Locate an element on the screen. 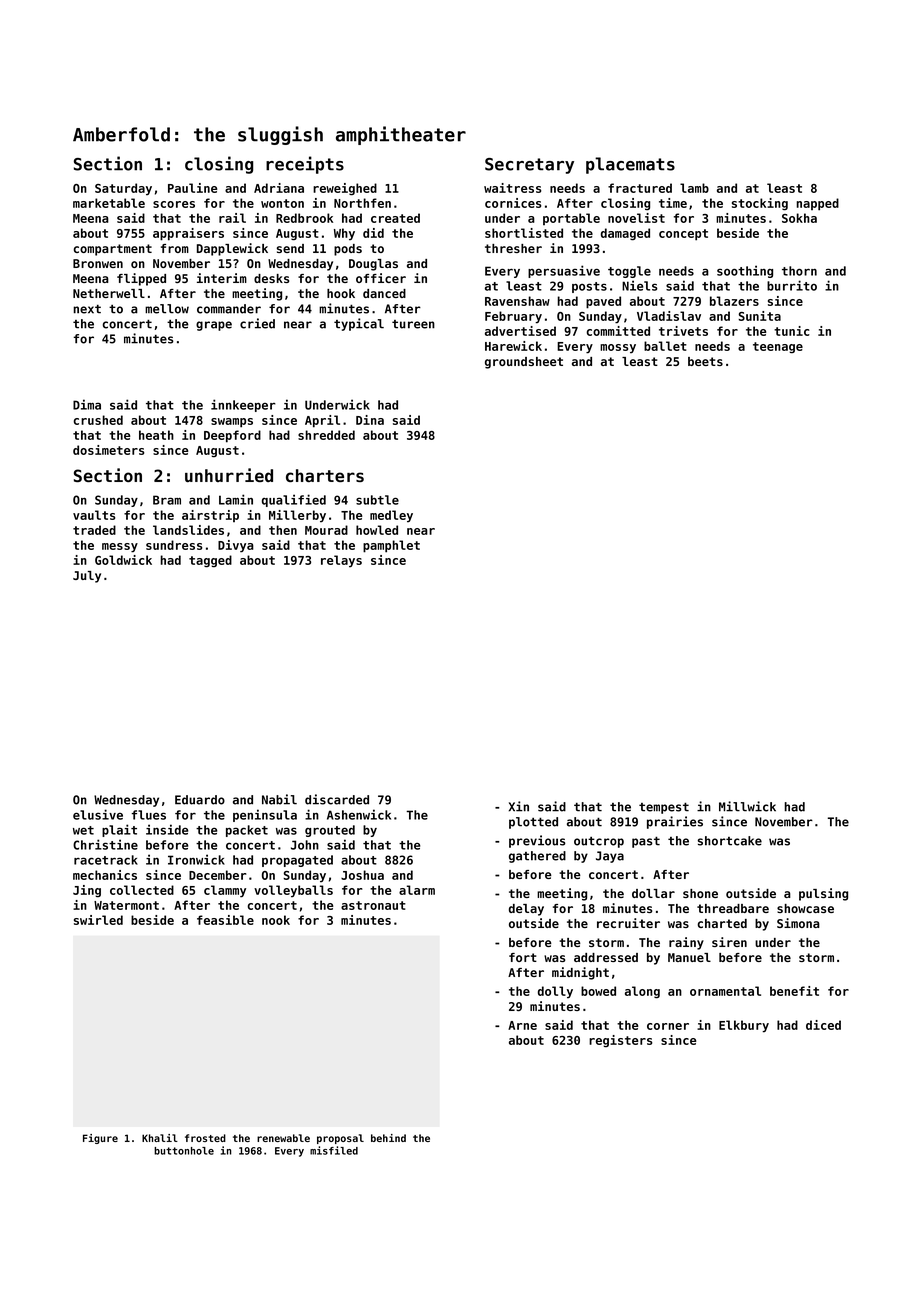 This screenshot has height=1314, width=924. Xin is located at coordinates (519, 806).
